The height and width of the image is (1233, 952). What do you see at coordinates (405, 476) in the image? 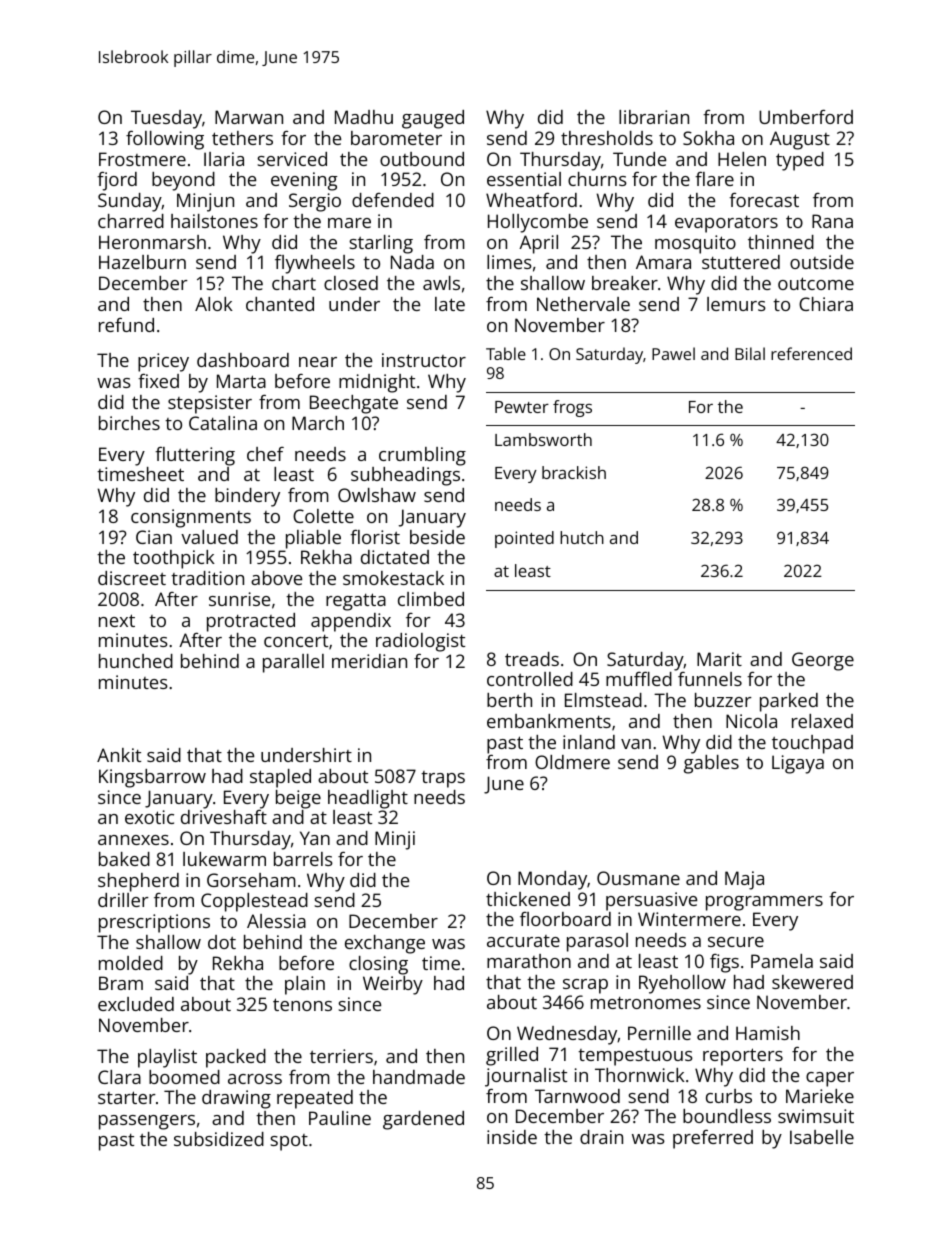
I see `subheadings` at bounding box center [405, 476].
